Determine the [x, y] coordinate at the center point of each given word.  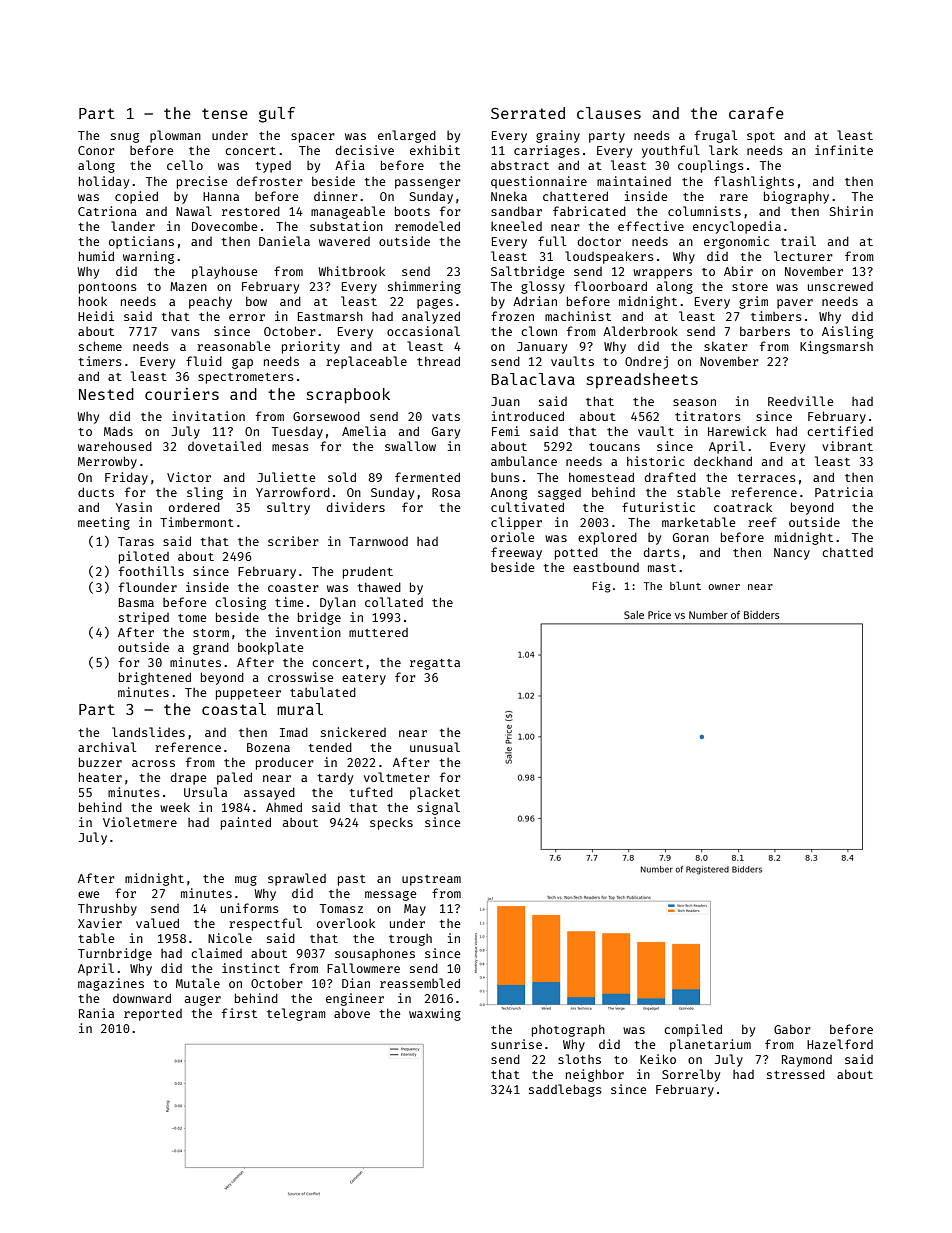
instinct [251, 968]
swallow [410, 446]
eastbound [606, 567]
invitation [208, 416]
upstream [431, 880]
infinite [844, 150]
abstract [520, 165]
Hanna [221, 196]
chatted [847, 552]
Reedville [801, 401]
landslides [148, 732]
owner [724, 587]
